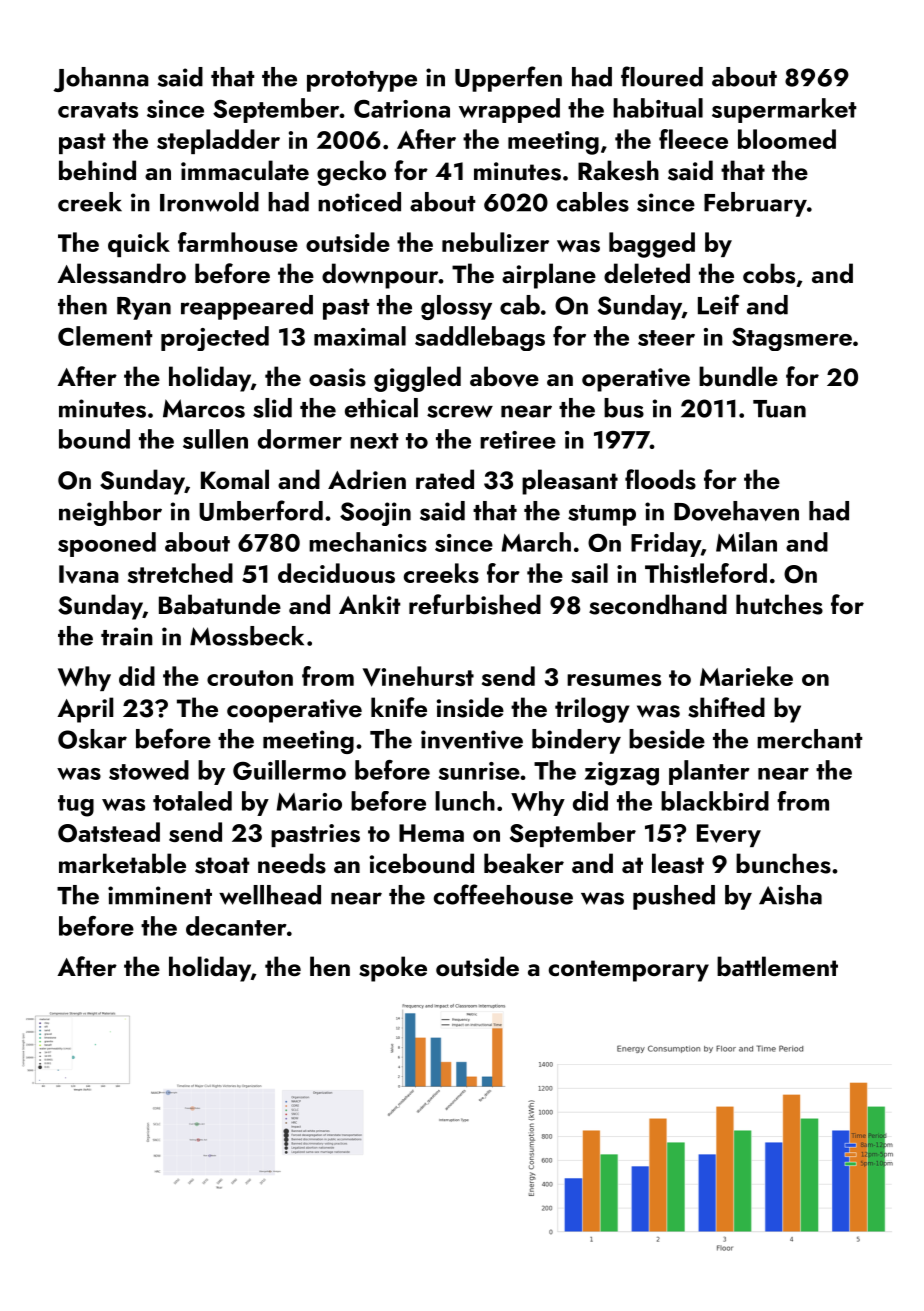 The height and width of the screenshot is (1311, 924). What do you see at coordinates (662, 76) in the screenshot?
I see `floured` at bounding box center [662, 76].
